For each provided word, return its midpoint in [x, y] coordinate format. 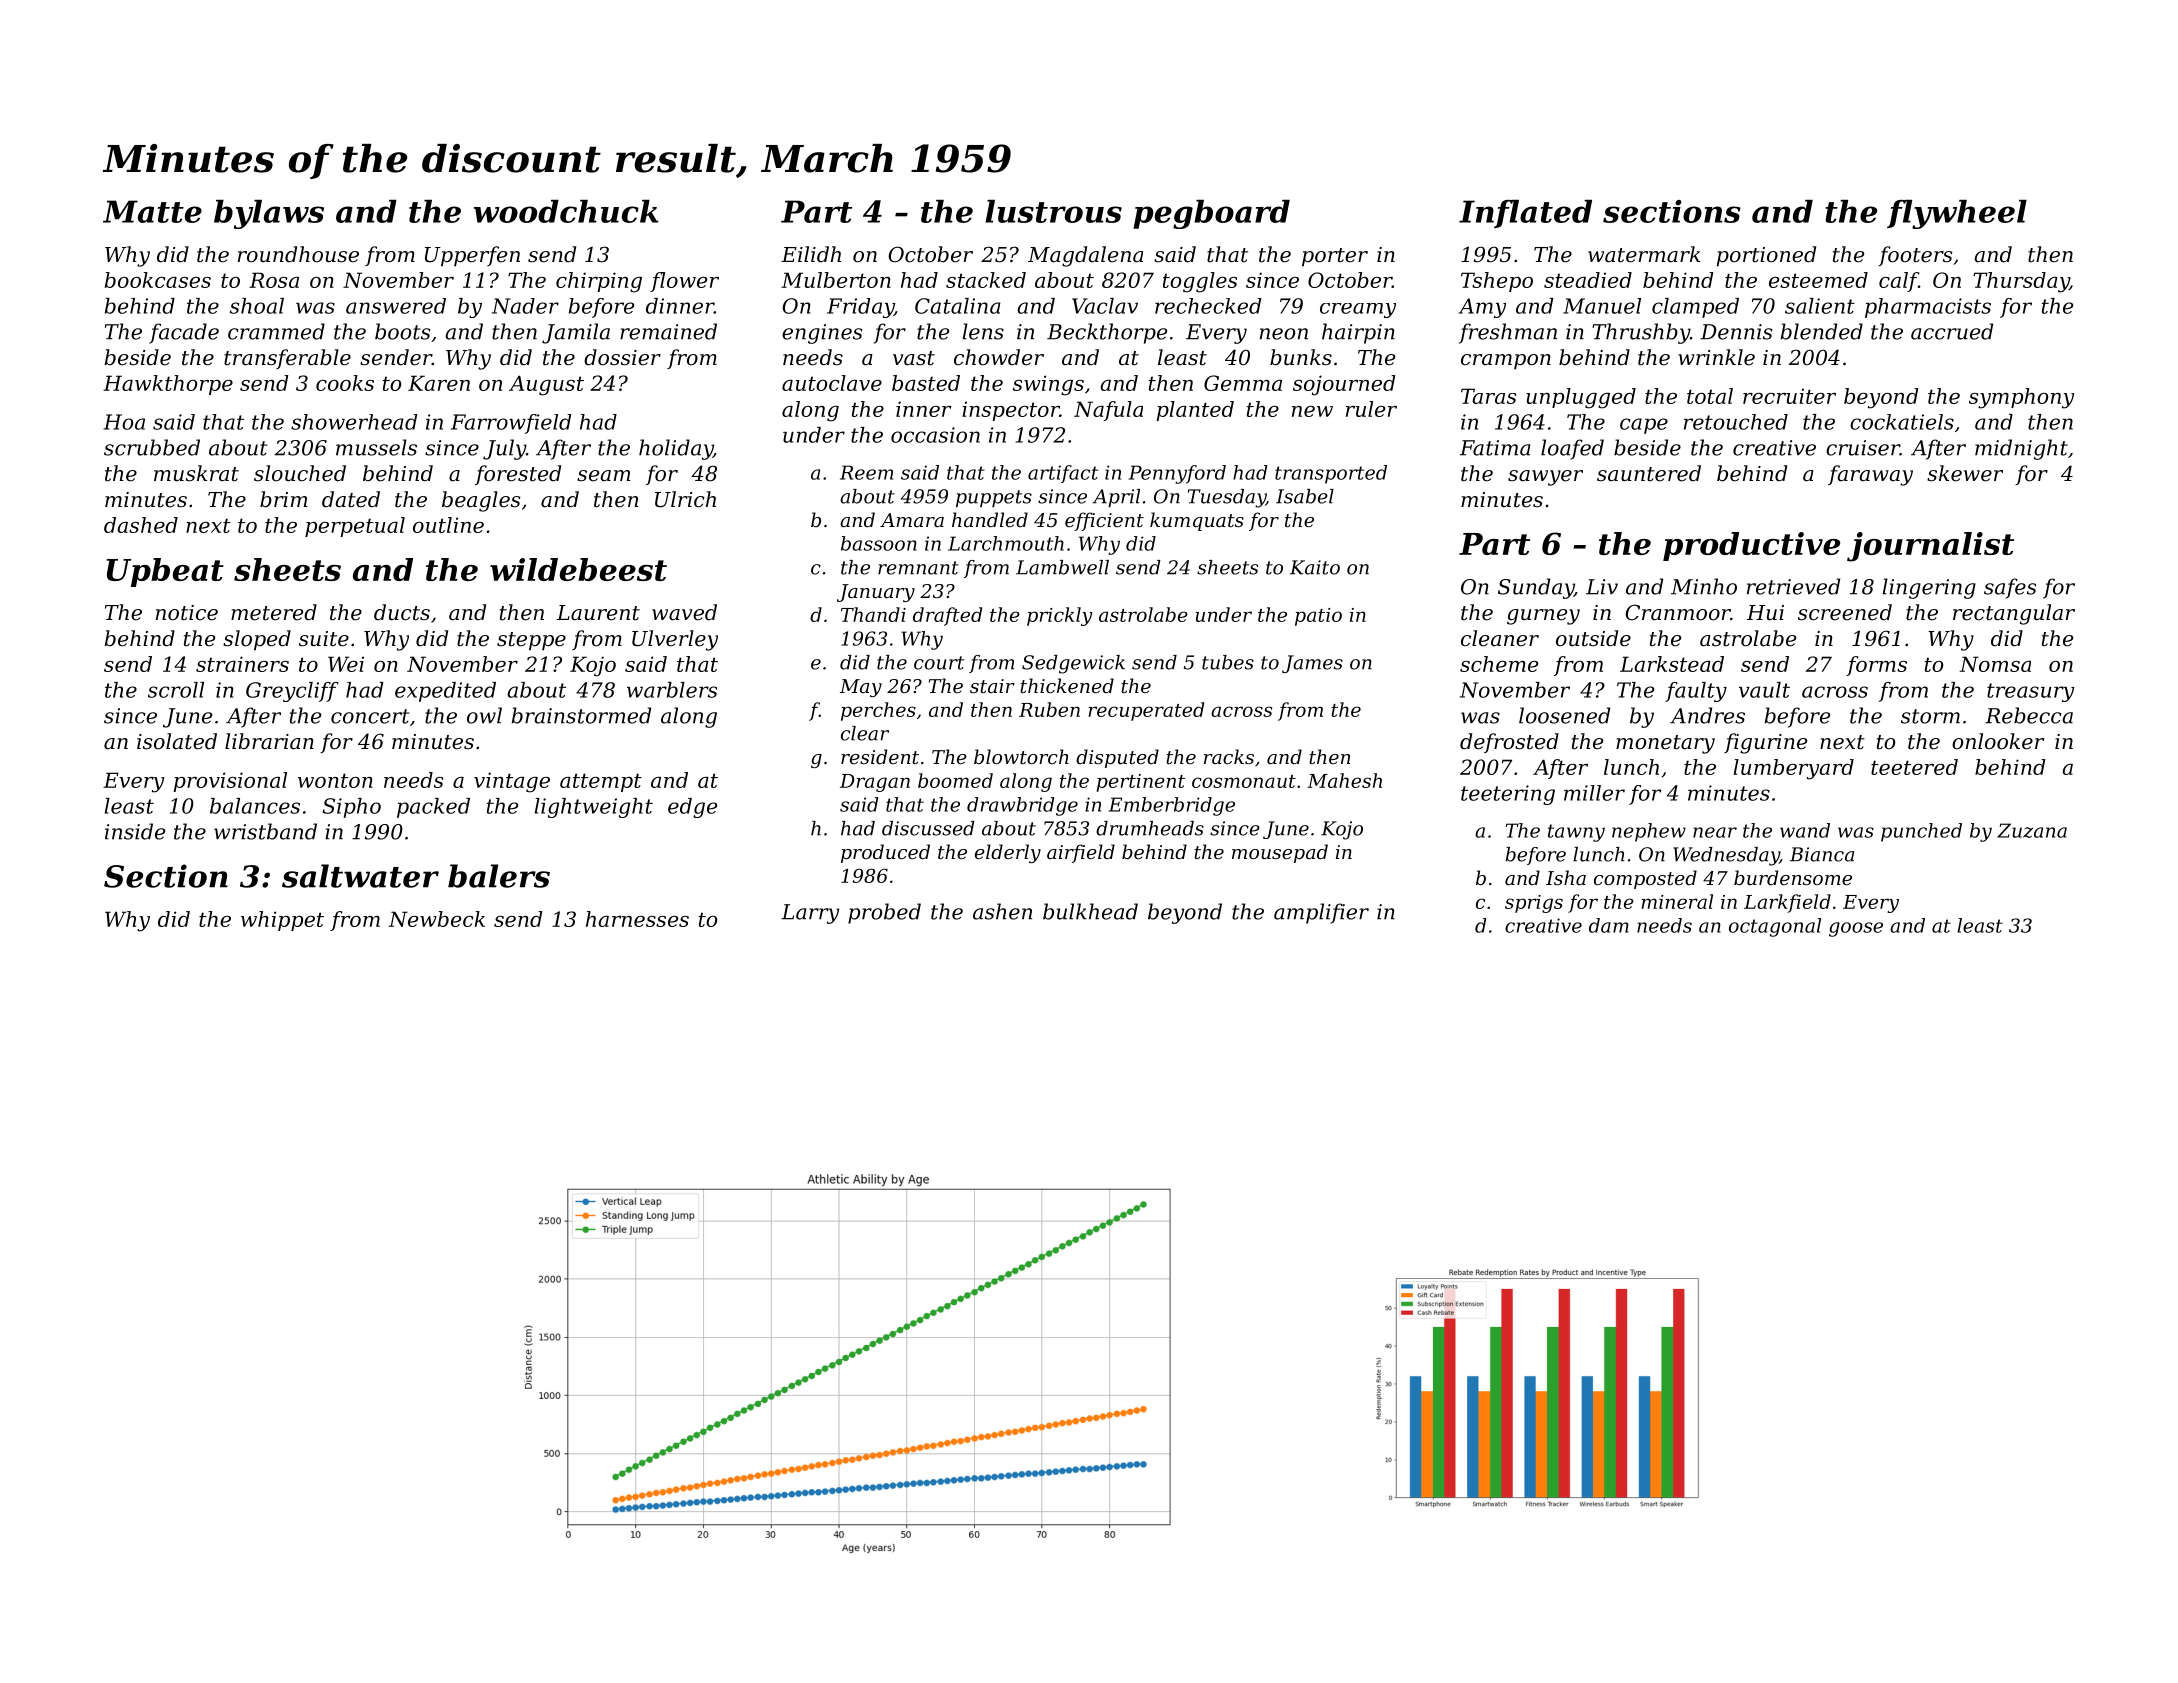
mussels [376, 447]
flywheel [1957, 214]
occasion [935, 435]
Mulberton [836, 280]
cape [1644, 426]
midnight [2021, 449]
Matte [152, 211]
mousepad [1280, 853]
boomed [955, 780]
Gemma [1243, 383]
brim [284, 499]
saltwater [360, 876]
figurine [1765, 743]
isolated [177, 741]
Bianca [1822, 854]
